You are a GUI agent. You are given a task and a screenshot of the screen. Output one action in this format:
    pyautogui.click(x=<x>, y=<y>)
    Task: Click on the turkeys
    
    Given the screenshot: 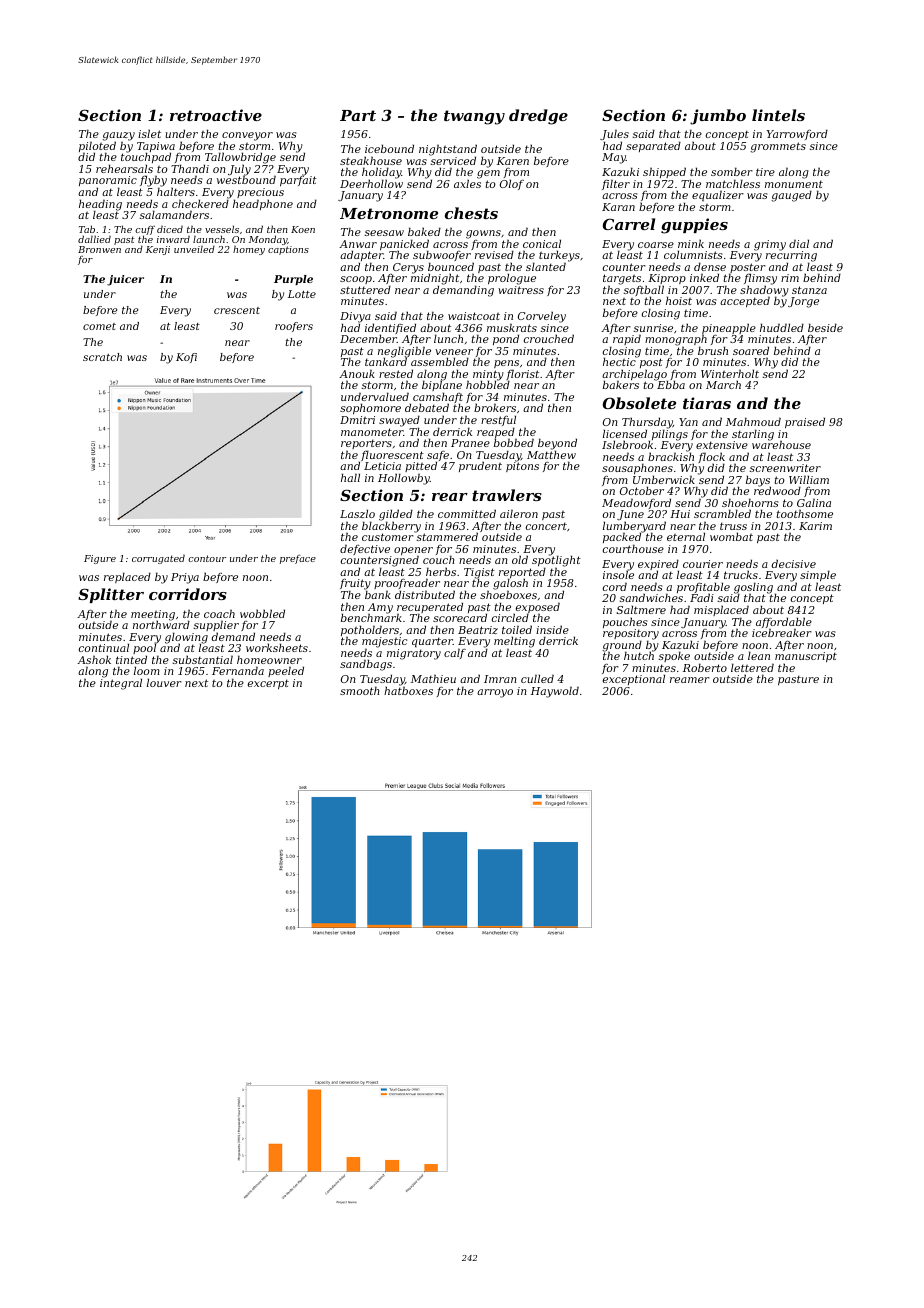 What is the action you would take?
    pyautogui.click(x=559, y=256)
